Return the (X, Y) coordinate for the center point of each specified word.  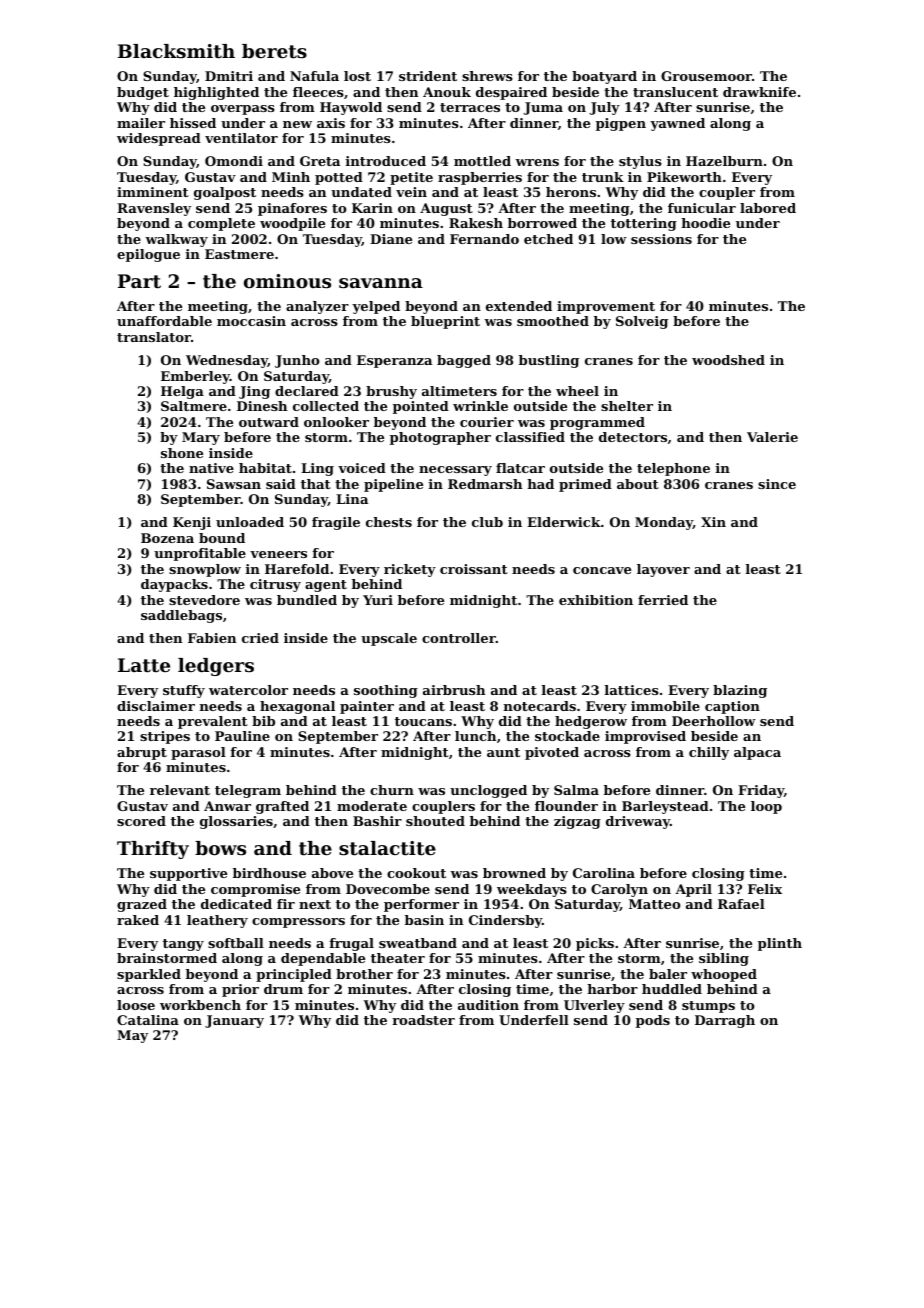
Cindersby (505, 921)
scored (141, 821)
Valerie (772, 437)
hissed (193, 123)
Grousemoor (706, 76)
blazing (740, 691)
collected (326, 406)
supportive (188, 874)
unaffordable (164, 321)
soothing (386, 691)
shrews (487, 76)
